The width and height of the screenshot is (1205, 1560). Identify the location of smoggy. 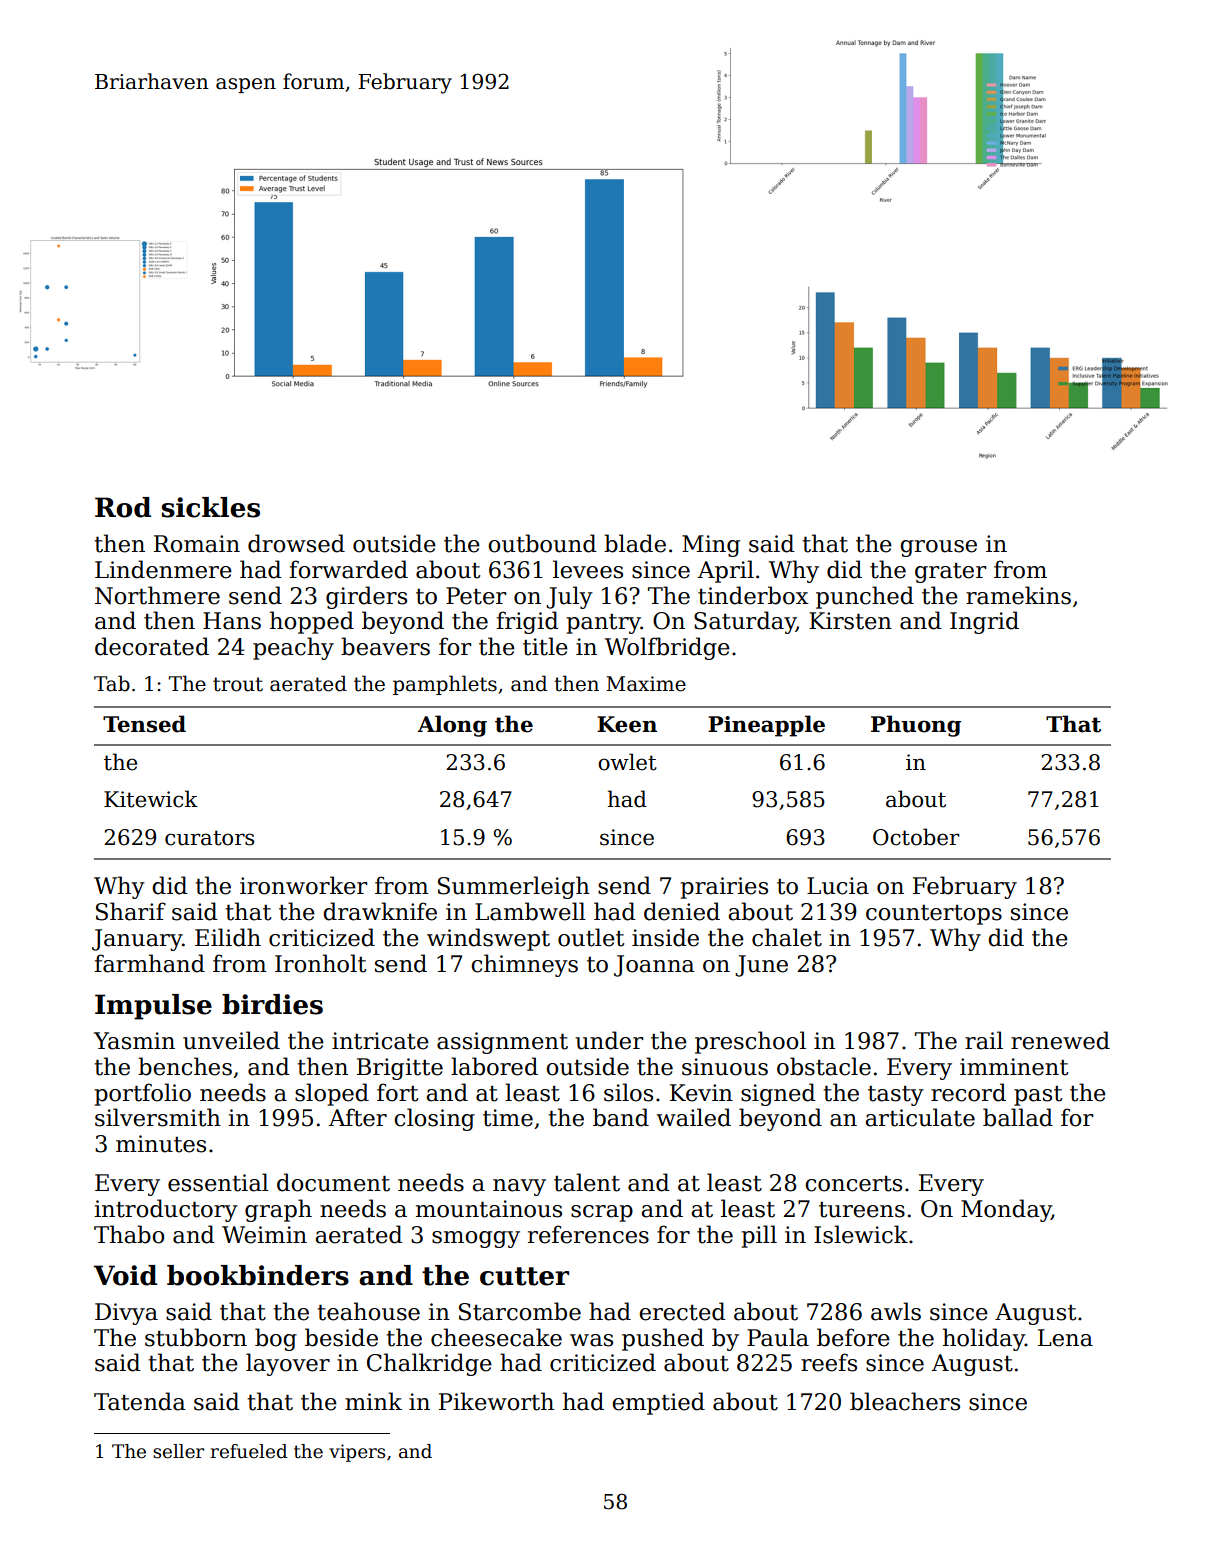
(476, 1239).
